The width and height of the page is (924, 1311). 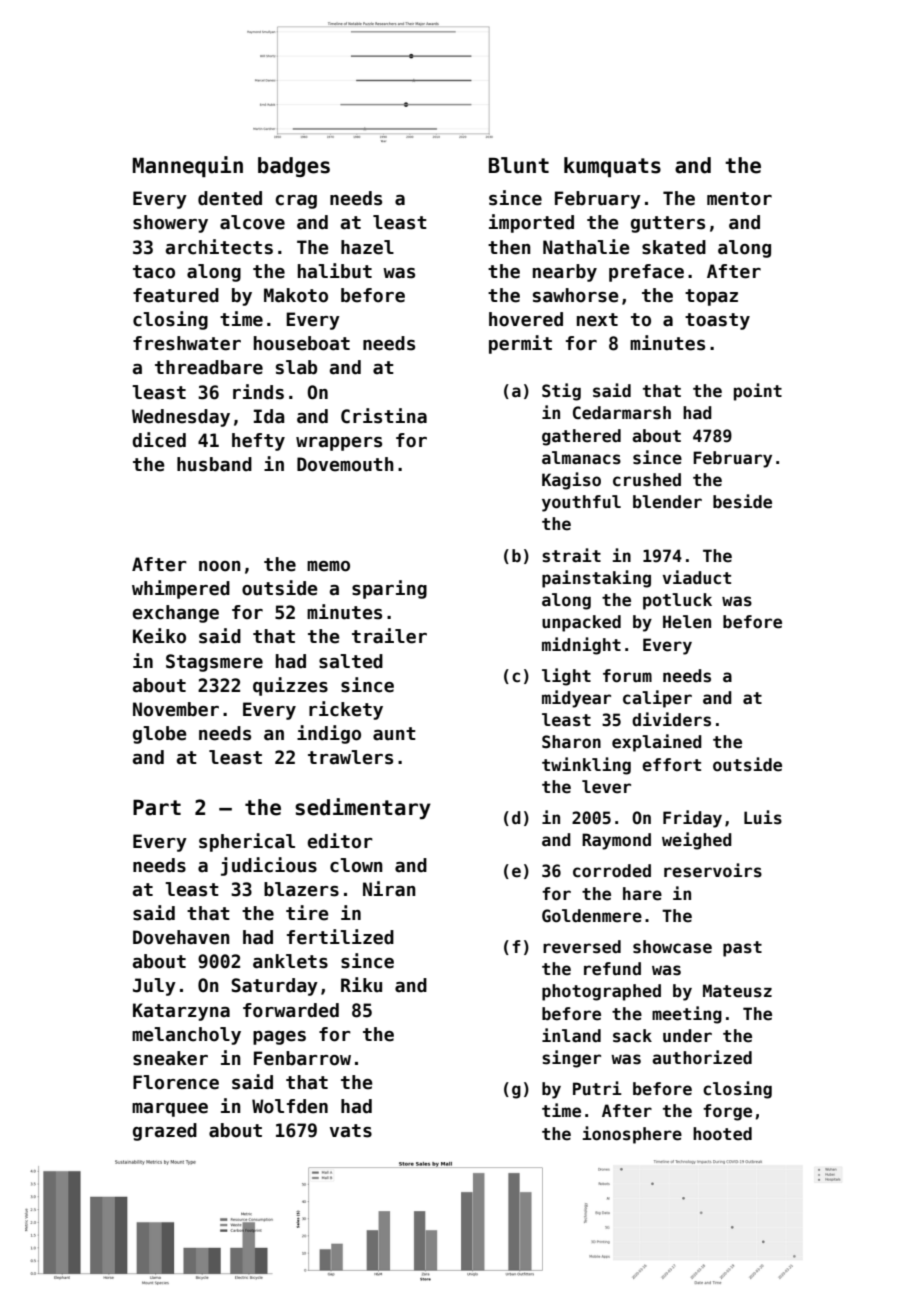 What do you see at coordinates (154, 272) in the page?
I see `taco` at bounding box center [154, 272].
